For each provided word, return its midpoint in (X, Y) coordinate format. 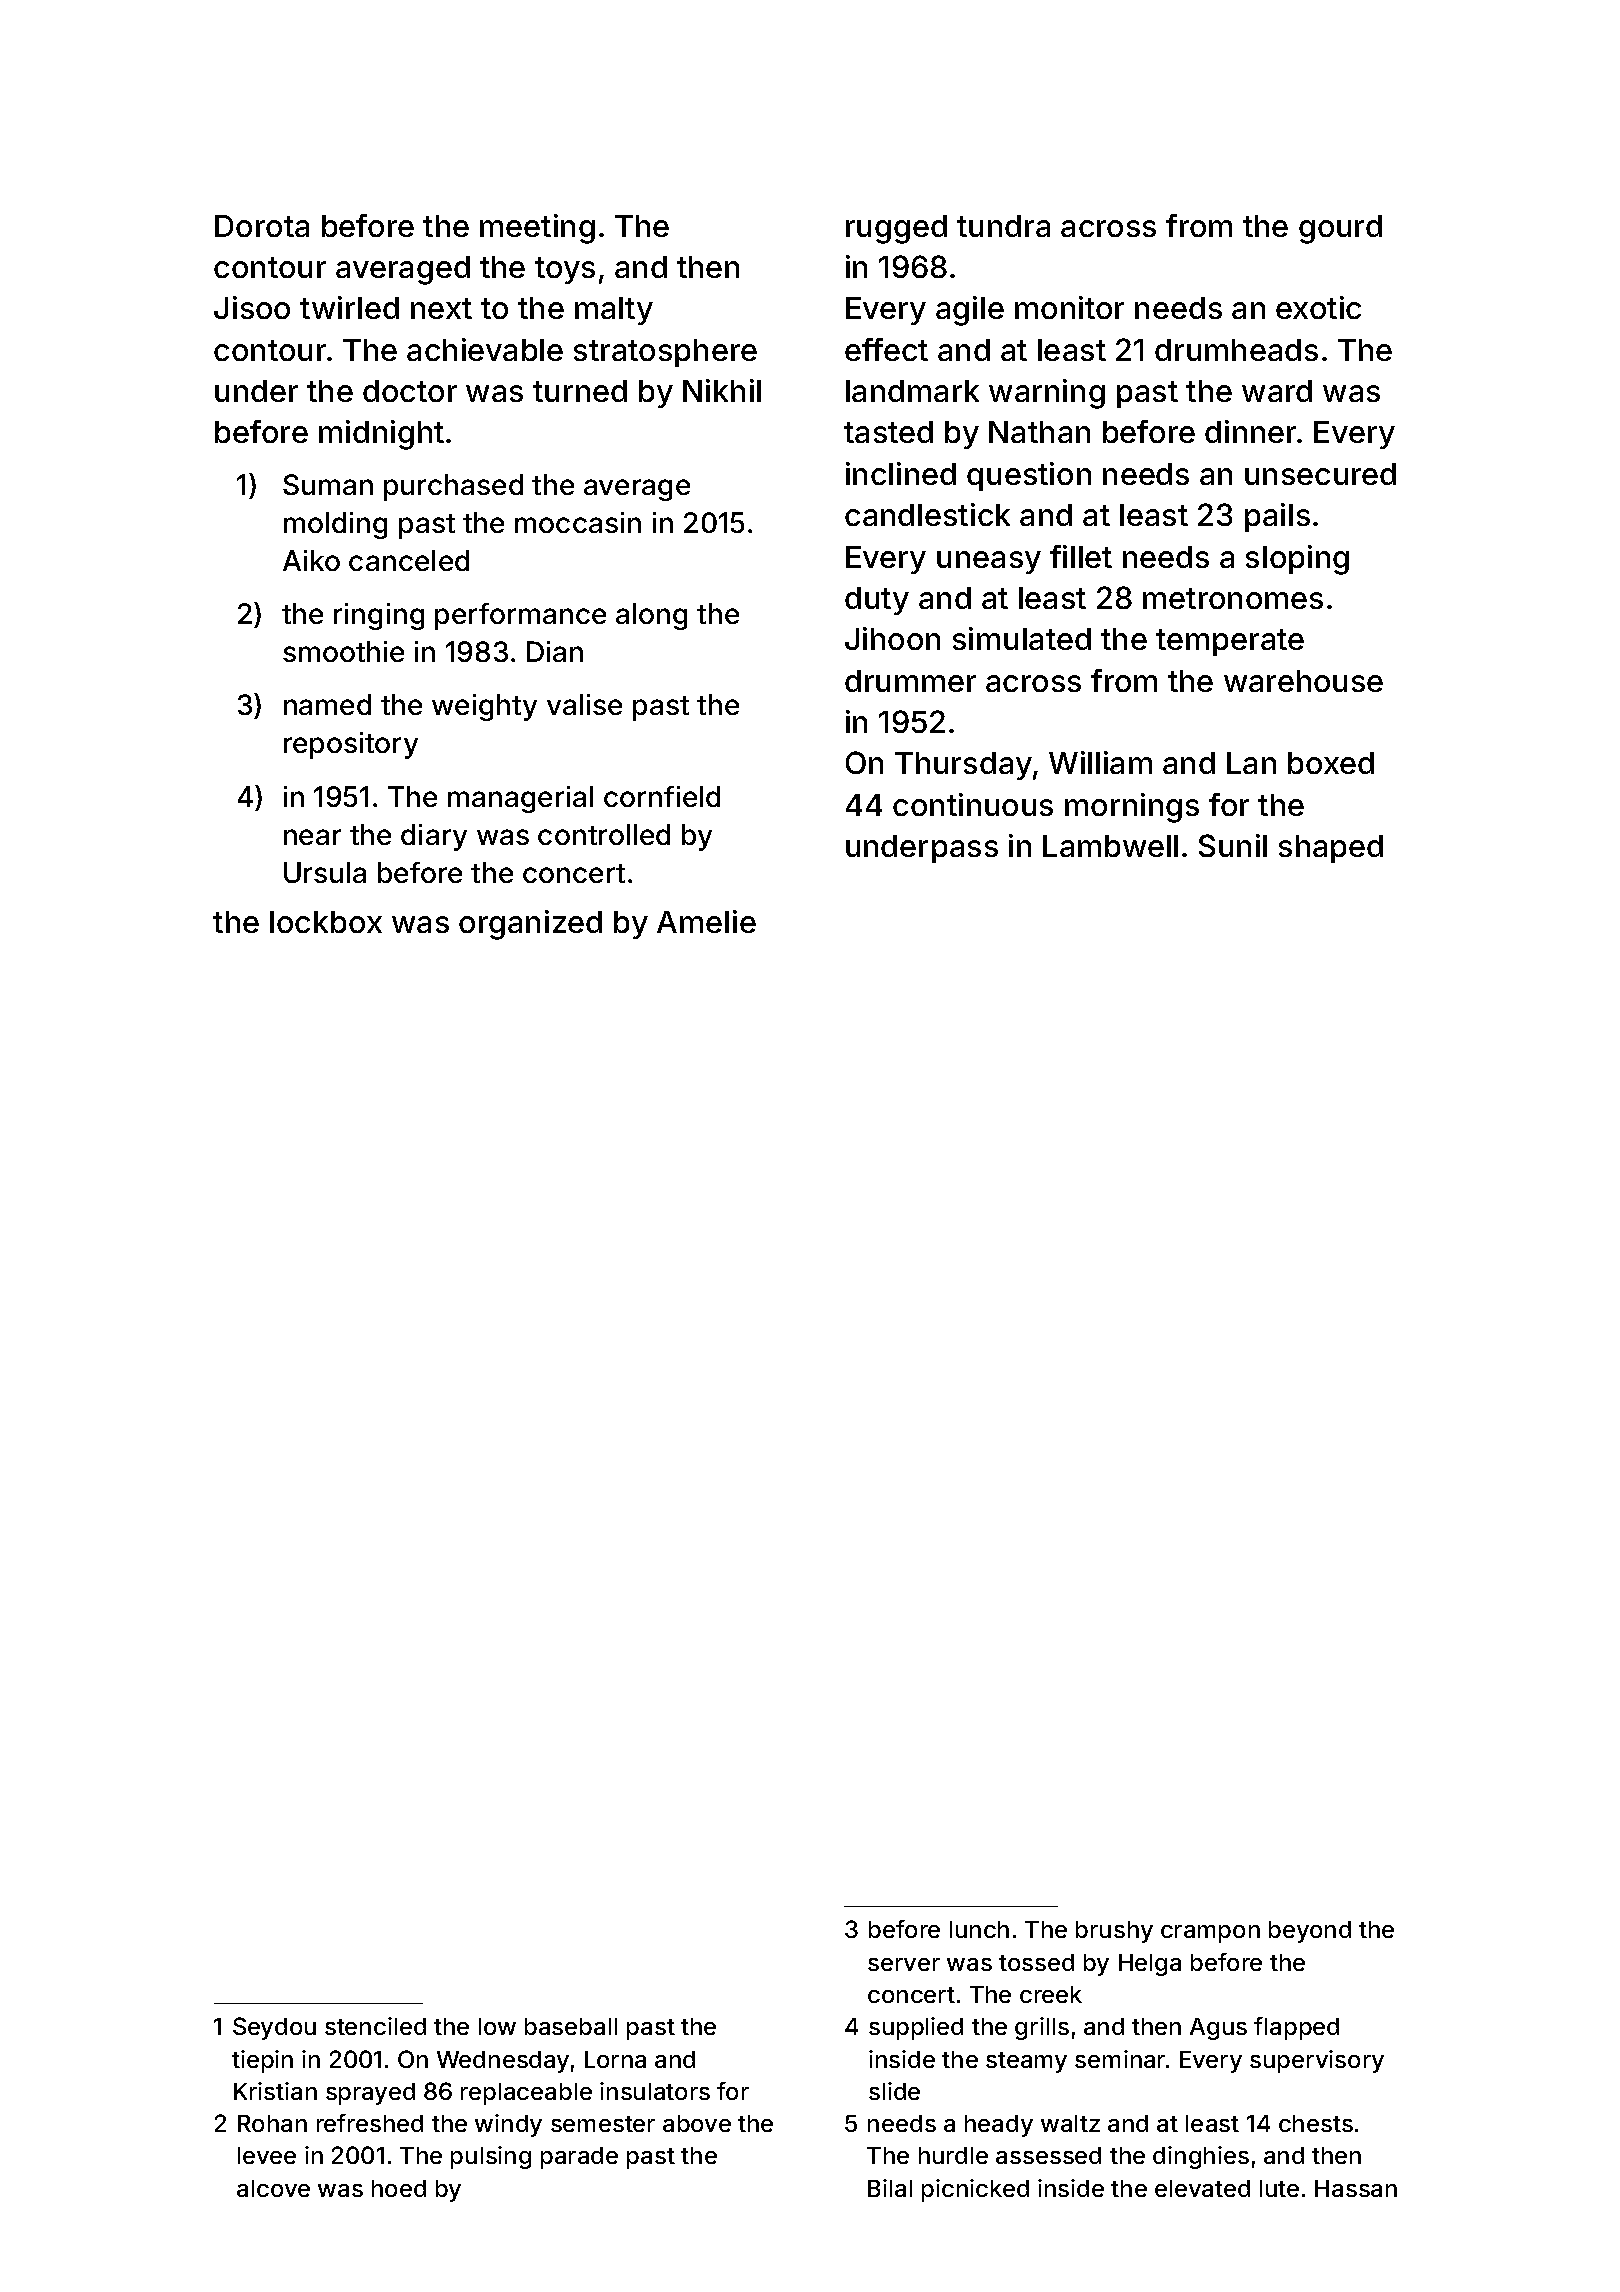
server (904, 1964)
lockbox (326, 922)
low (497, 2026)
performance (520, 616)
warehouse (1303, 681)
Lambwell (1110, 846)
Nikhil (722, 390)
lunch (979, 1929)
